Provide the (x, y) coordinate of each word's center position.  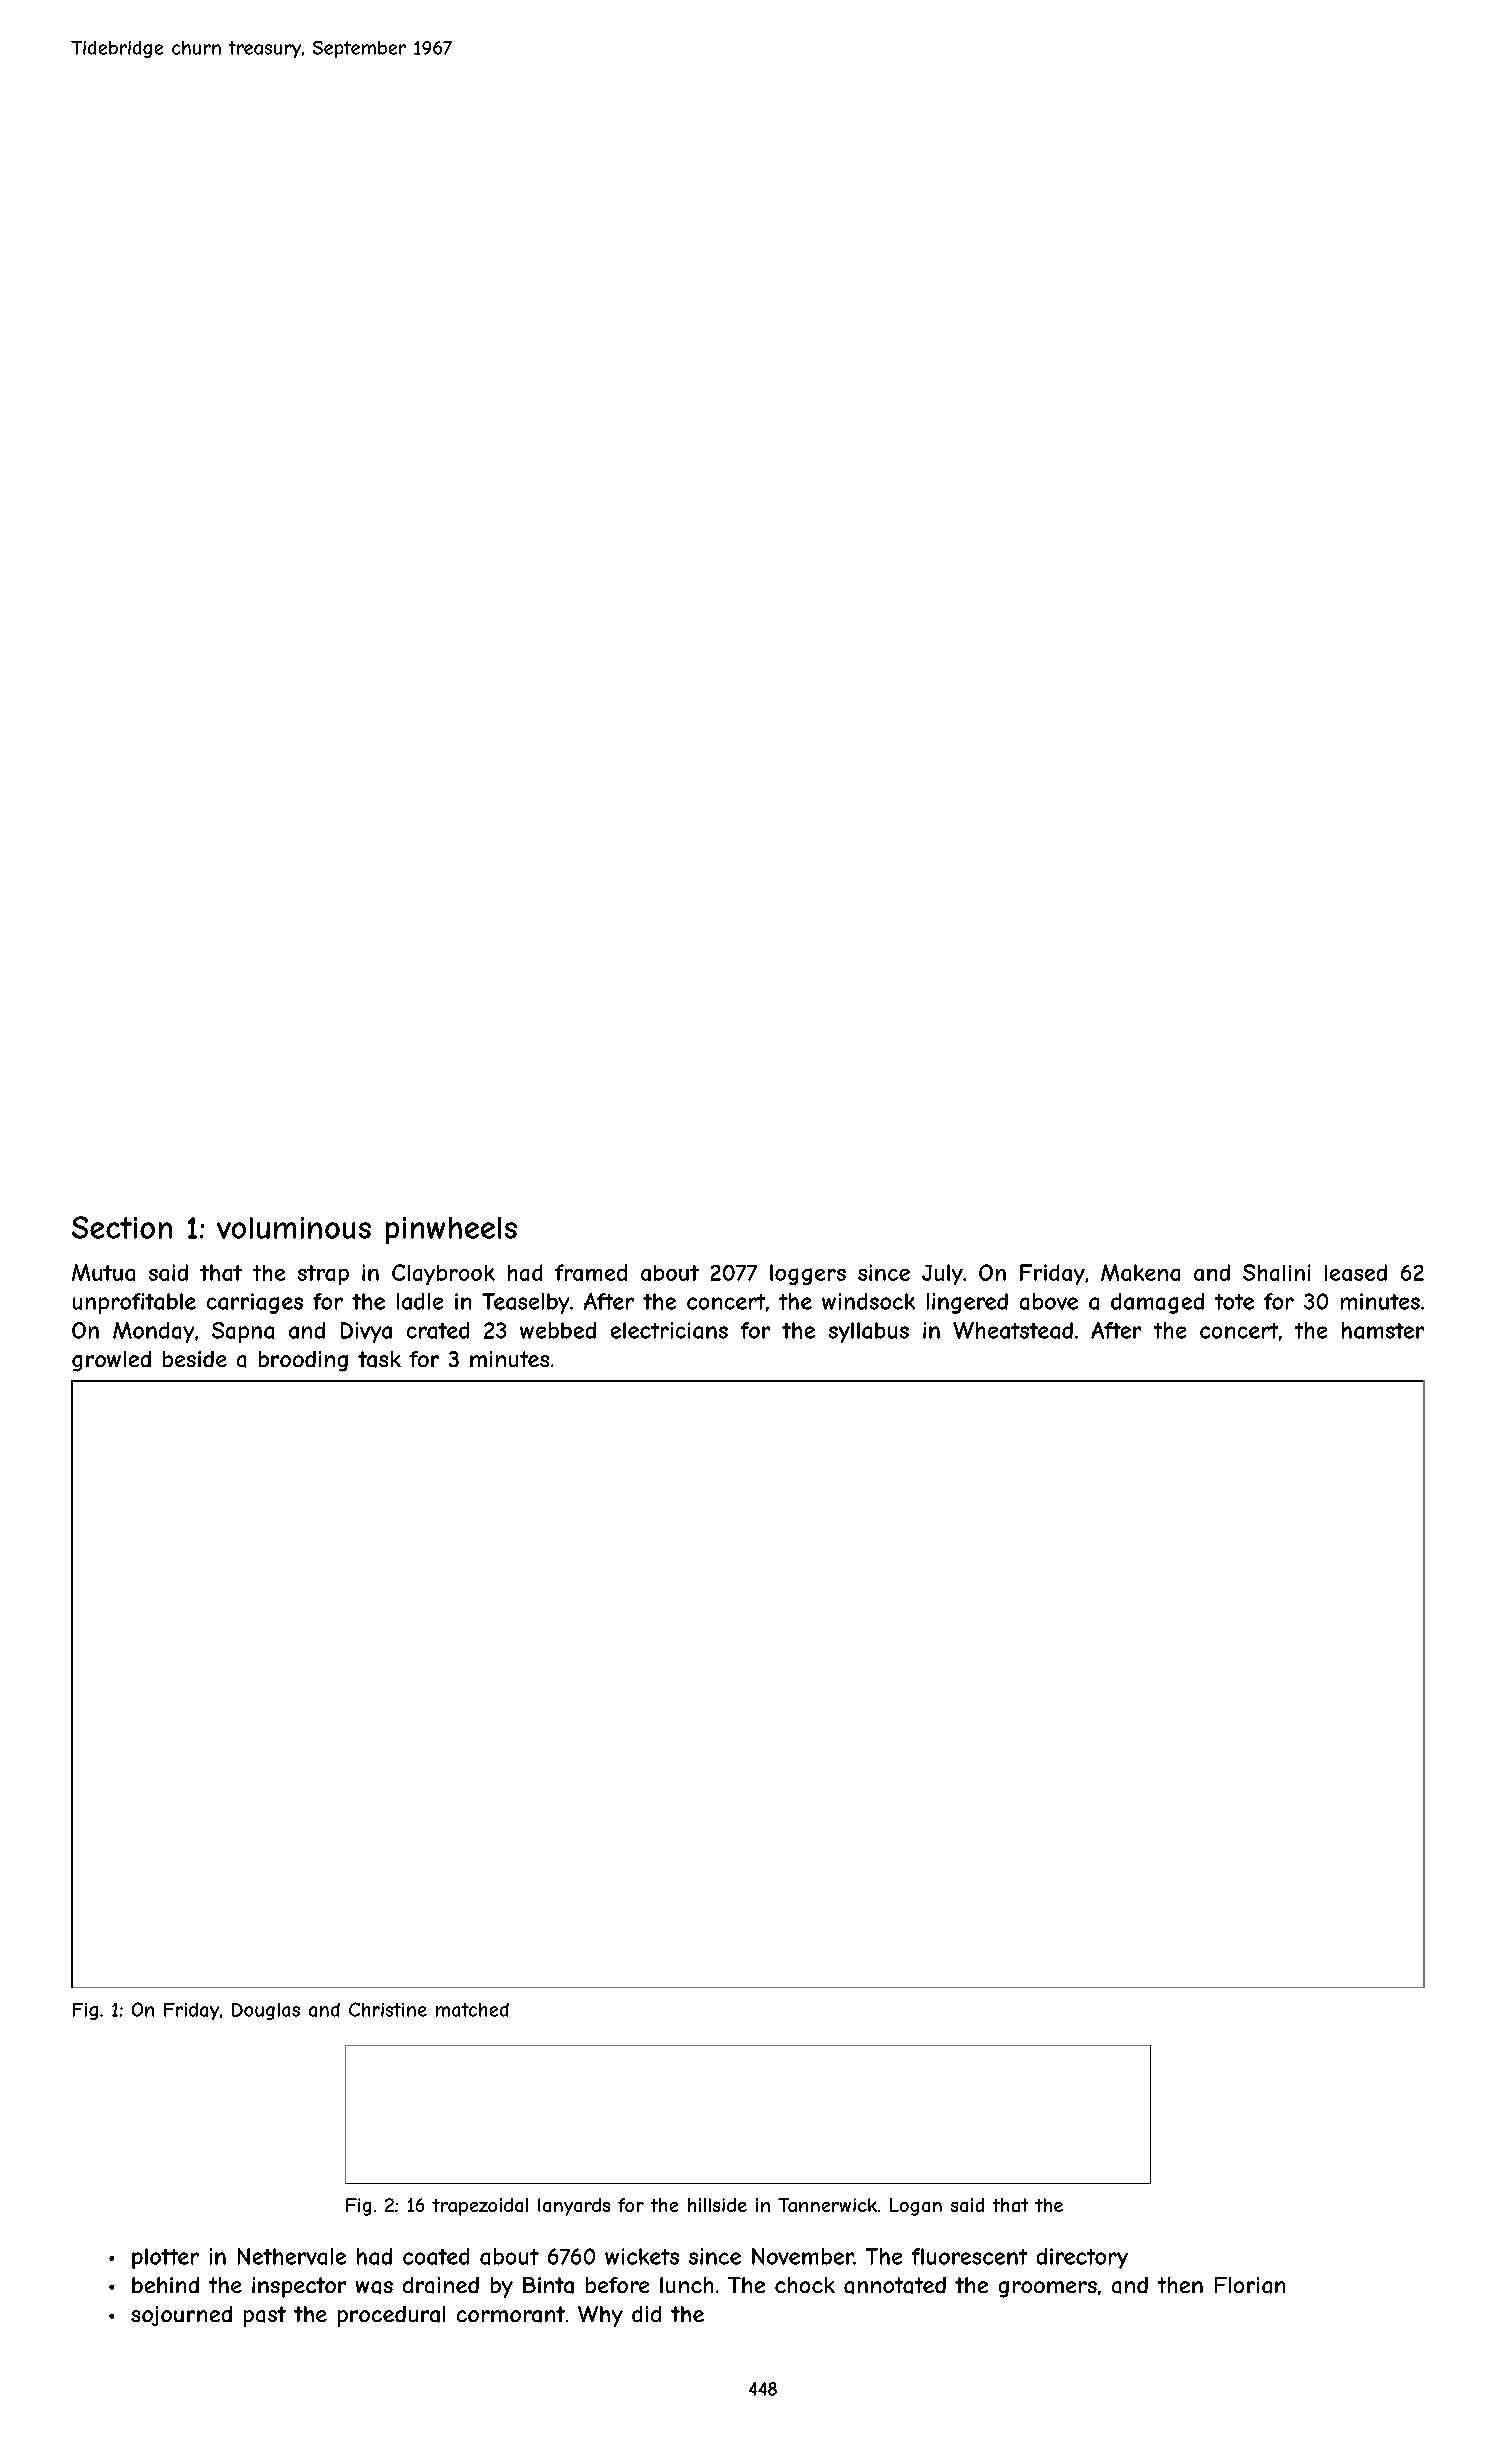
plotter (165, 2258)
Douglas (266, 2011)
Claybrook (443, 1274)
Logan (916, 2207)
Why (600, 2316)
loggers (808, 1274)
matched (472, 2010)
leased (1356, 1272)
